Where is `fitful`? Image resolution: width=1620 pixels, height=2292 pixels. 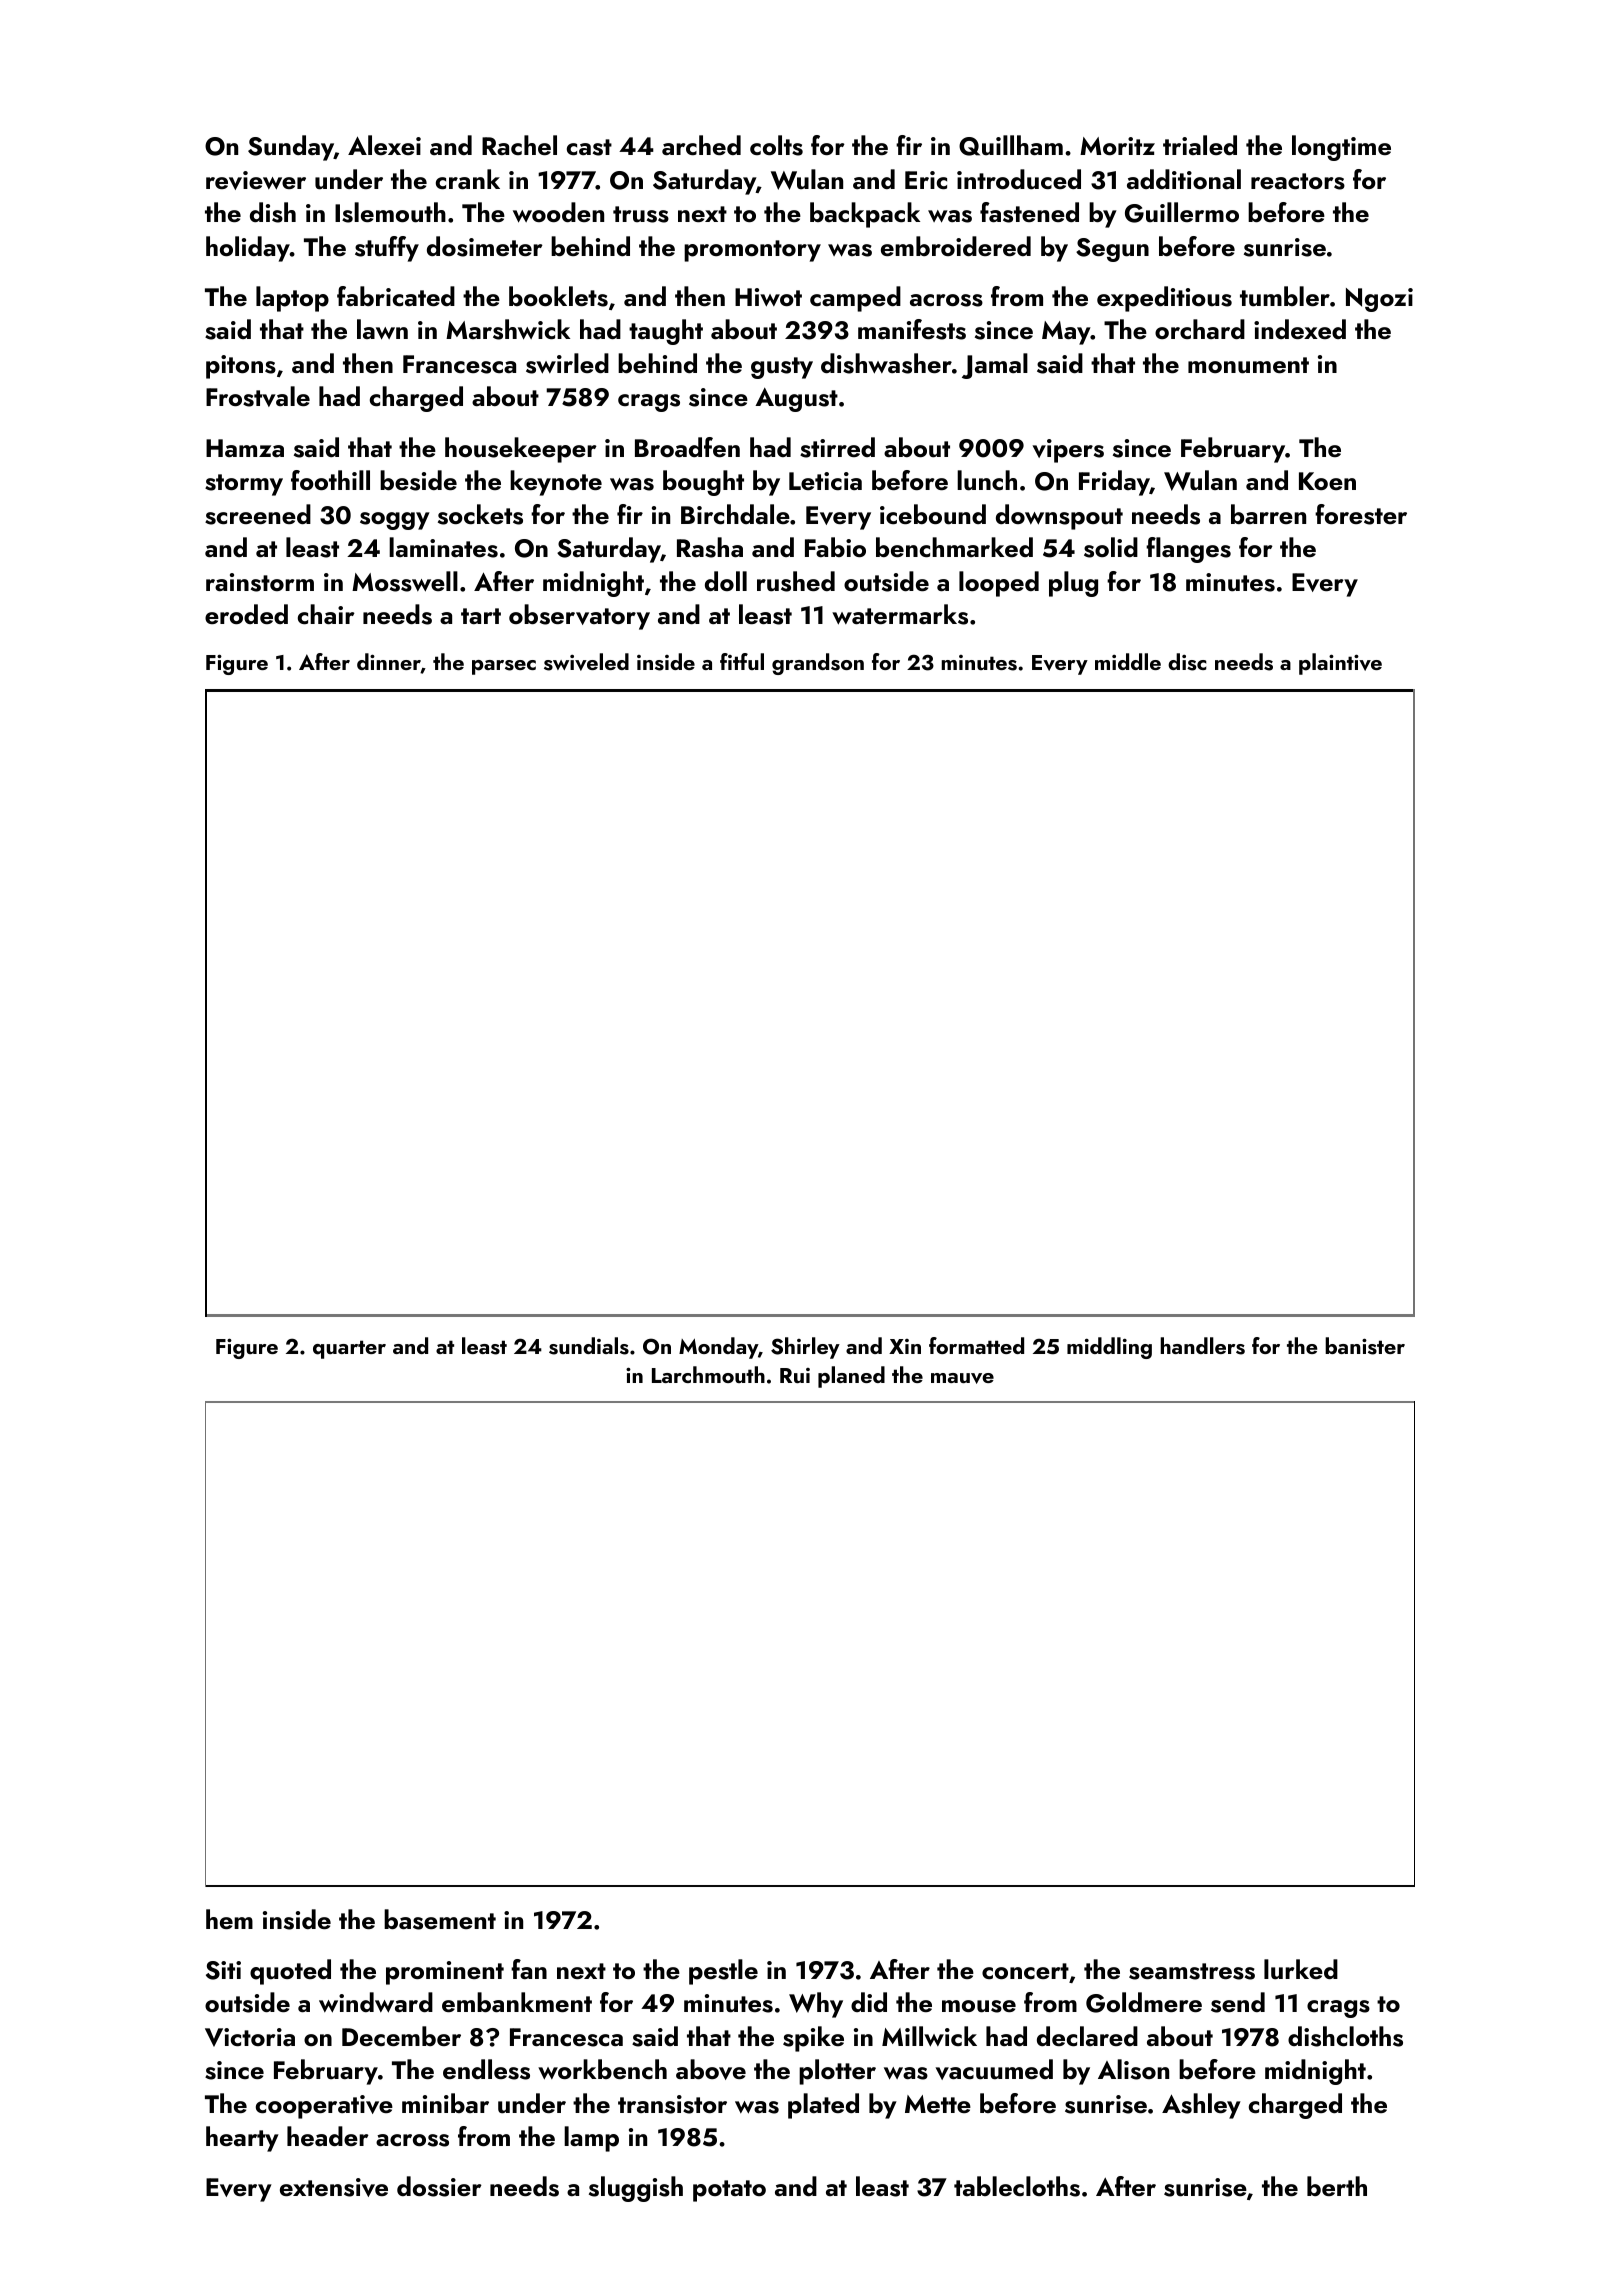
fitful is located at coordinates (742, 661).
